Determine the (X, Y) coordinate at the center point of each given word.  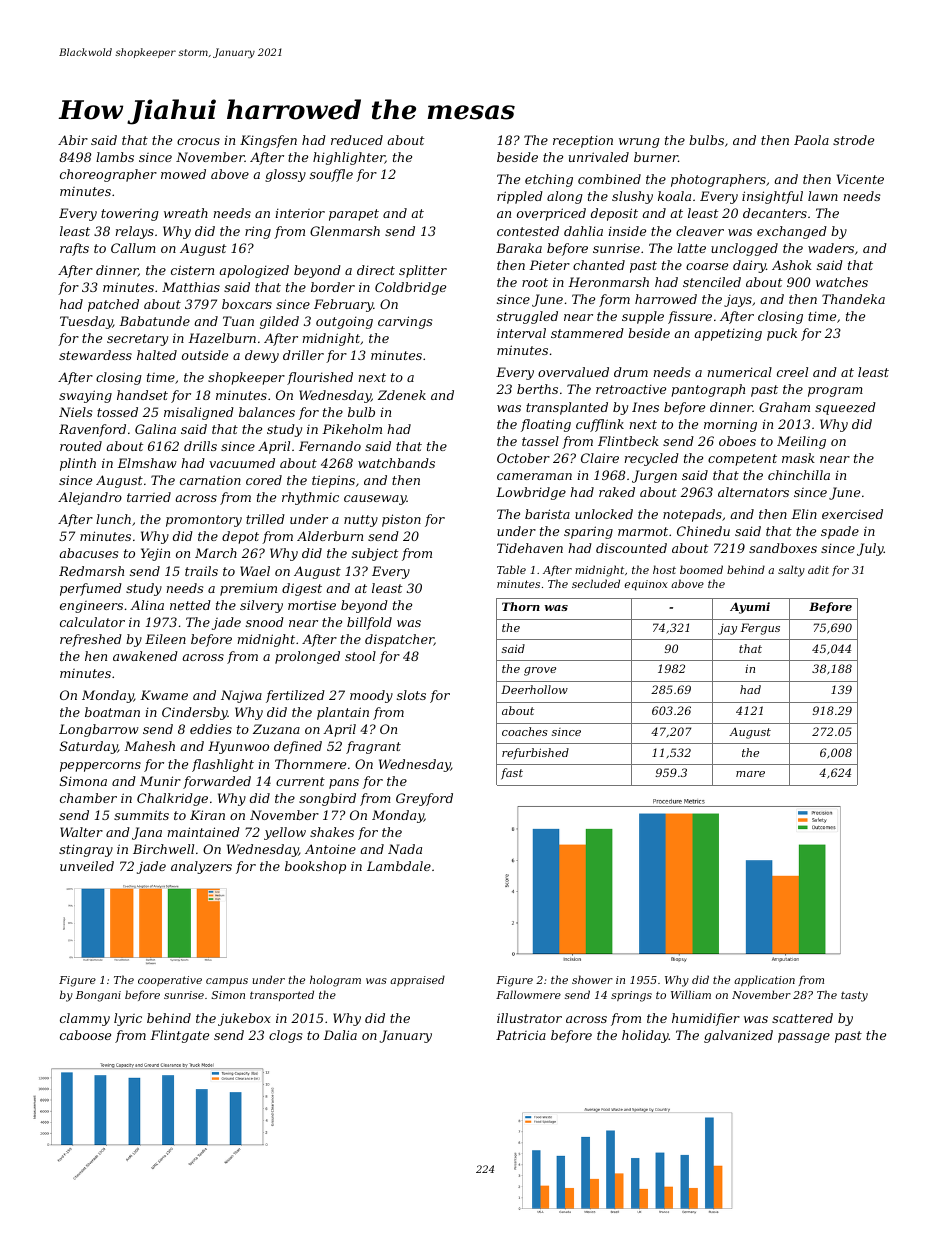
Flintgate (179, 1036)
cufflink (600, 425)
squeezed (845, 408)
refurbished (535, 754)
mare (750, 774)
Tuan (238, 321)
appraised (417, 980)
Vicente (860, 179)
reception (583, 141)
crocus (198, 141)
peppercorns (100, 767)
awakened (145, 656)
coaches (525, 731)
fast (512, 774)
